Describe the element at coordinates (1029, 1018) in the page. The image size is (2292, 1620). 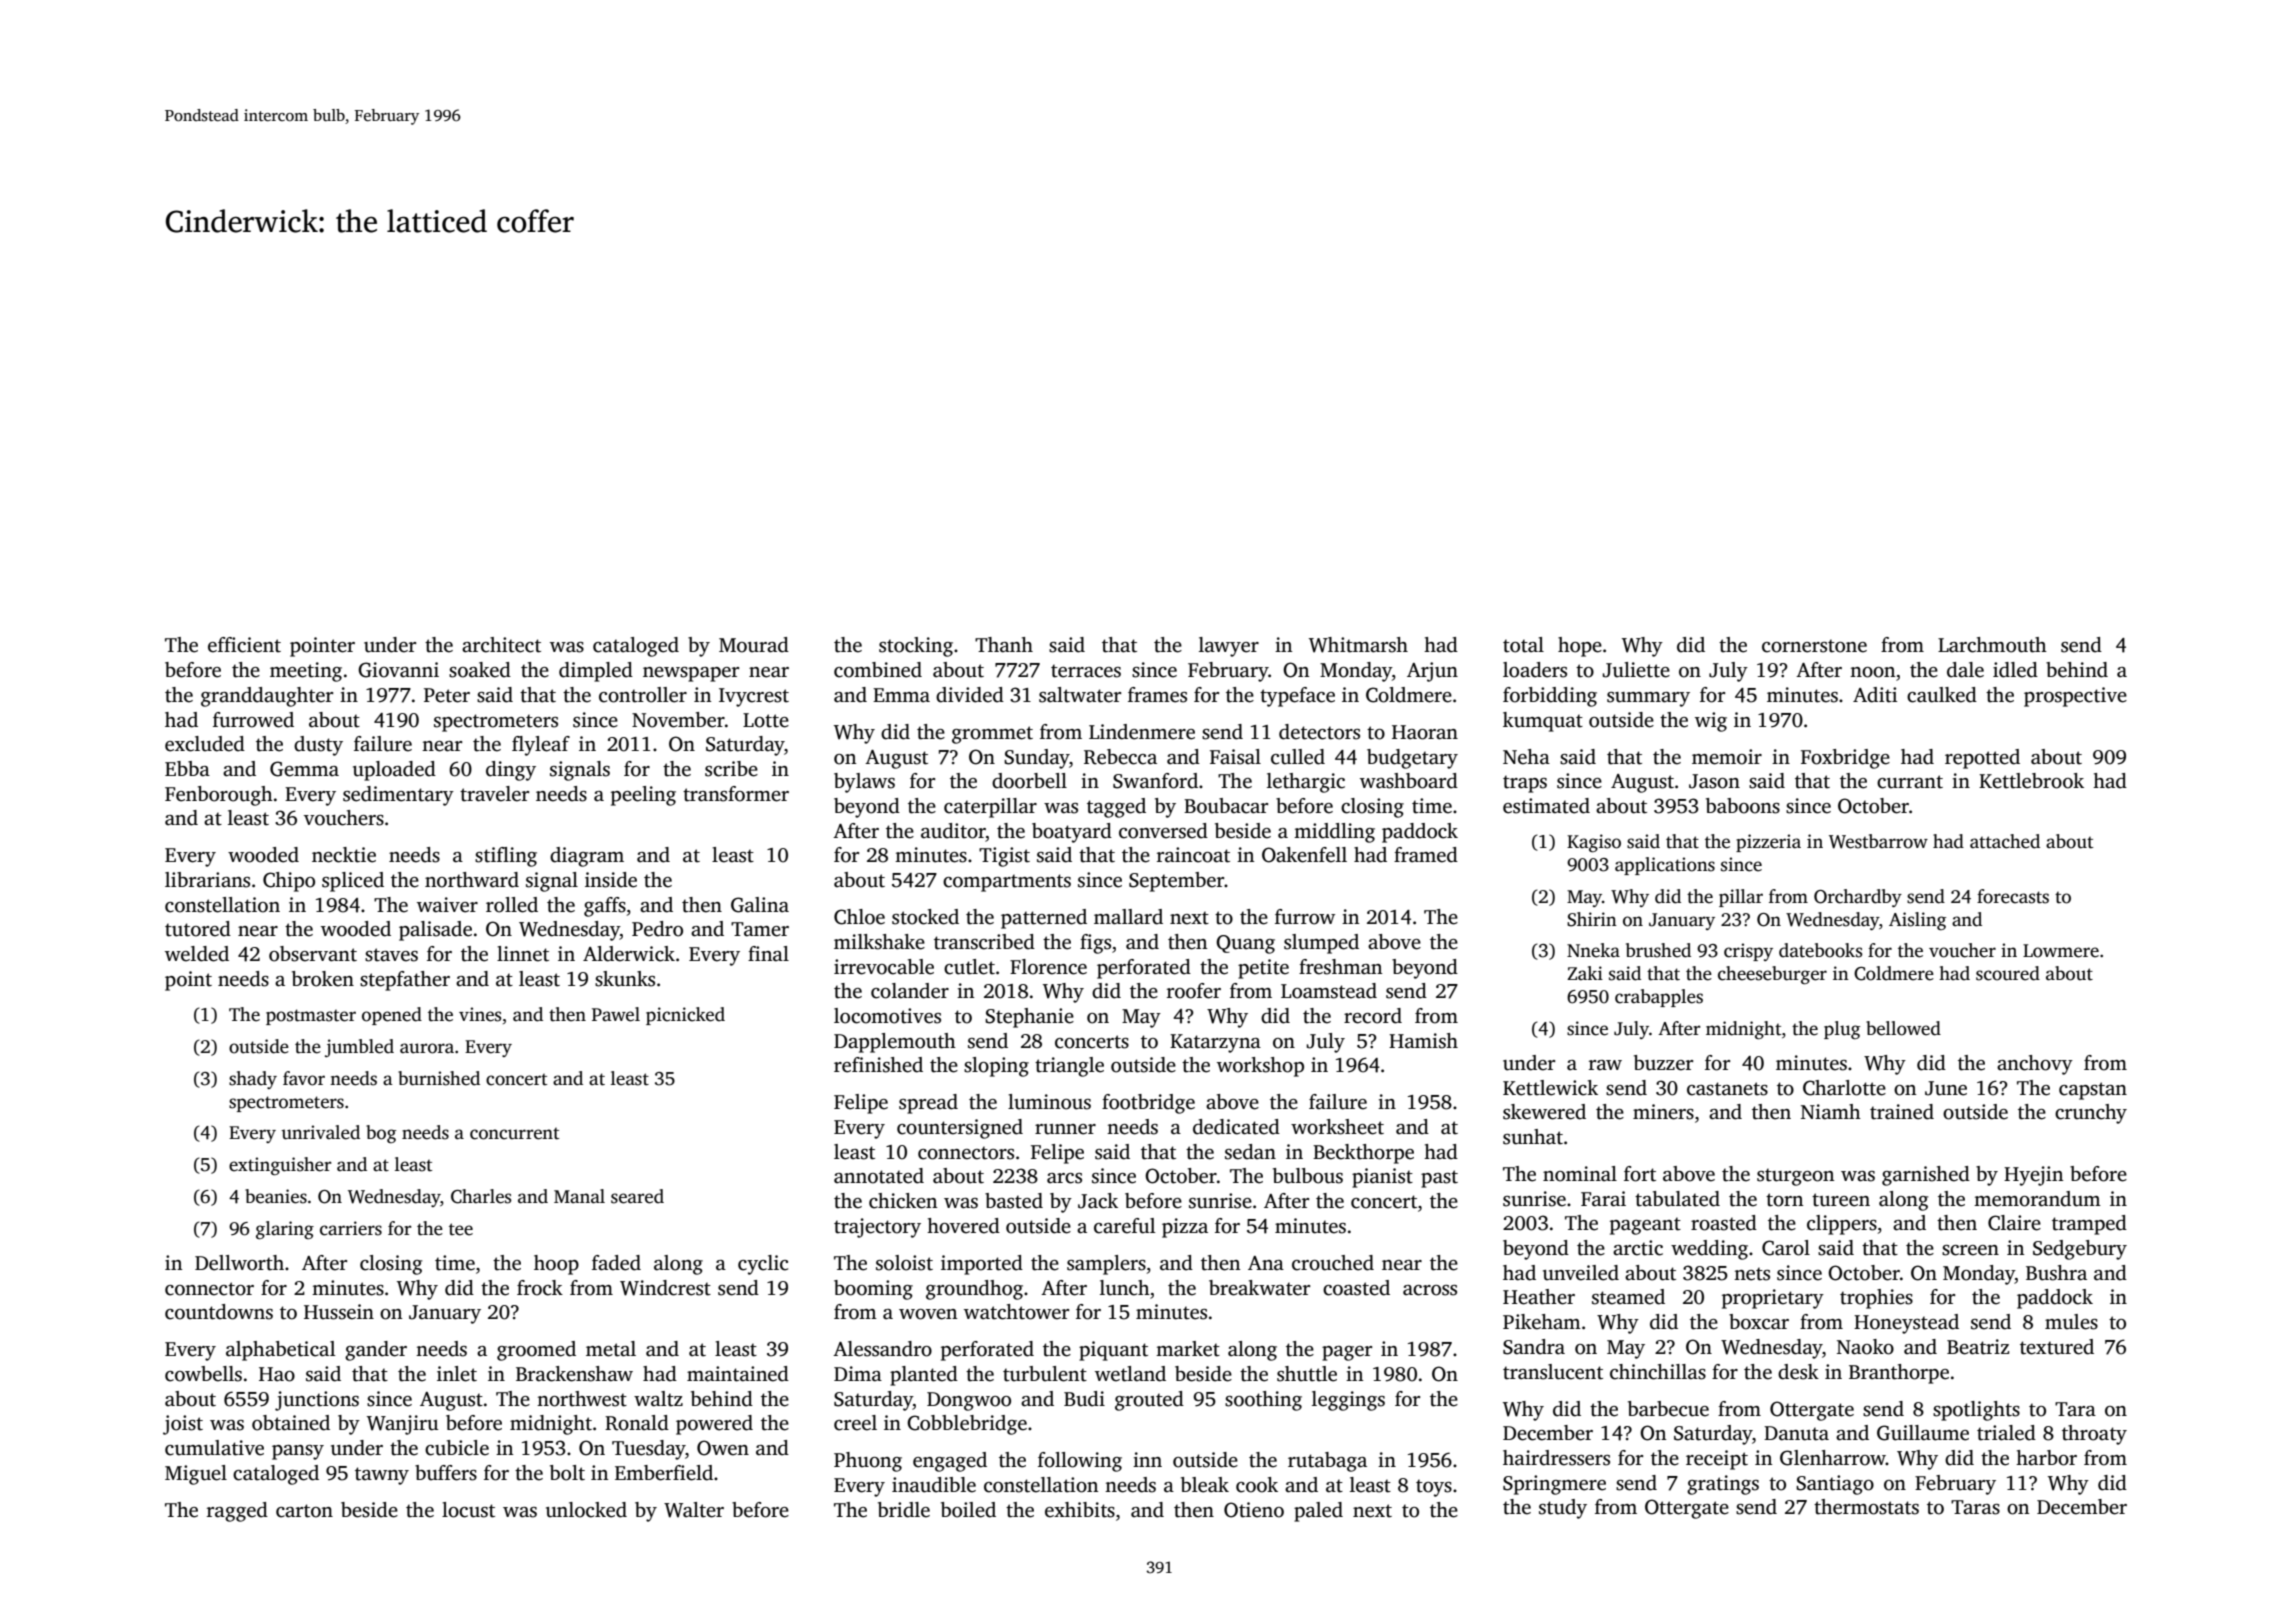
I see `Stephanie` at that location.
